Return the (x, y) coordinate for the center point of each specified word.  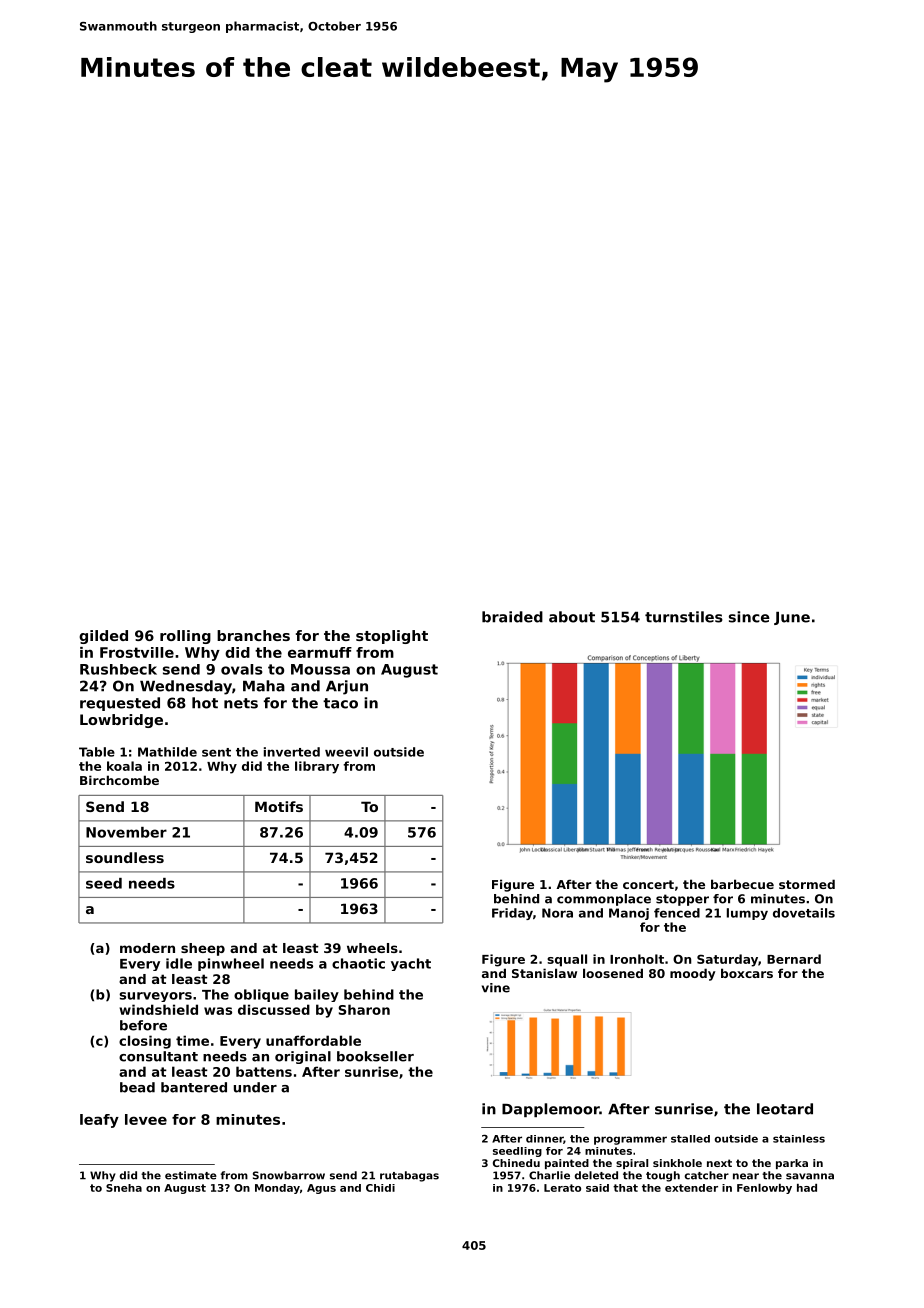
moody (692, 974)
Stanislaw (544, 973)
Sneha (124, 1188)
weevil (346, 752)
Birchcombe (119, 780)
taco (340, 703)
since (749, 617)
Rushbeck (118, 669)
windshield (158, 1009)
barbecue (742, 884)
